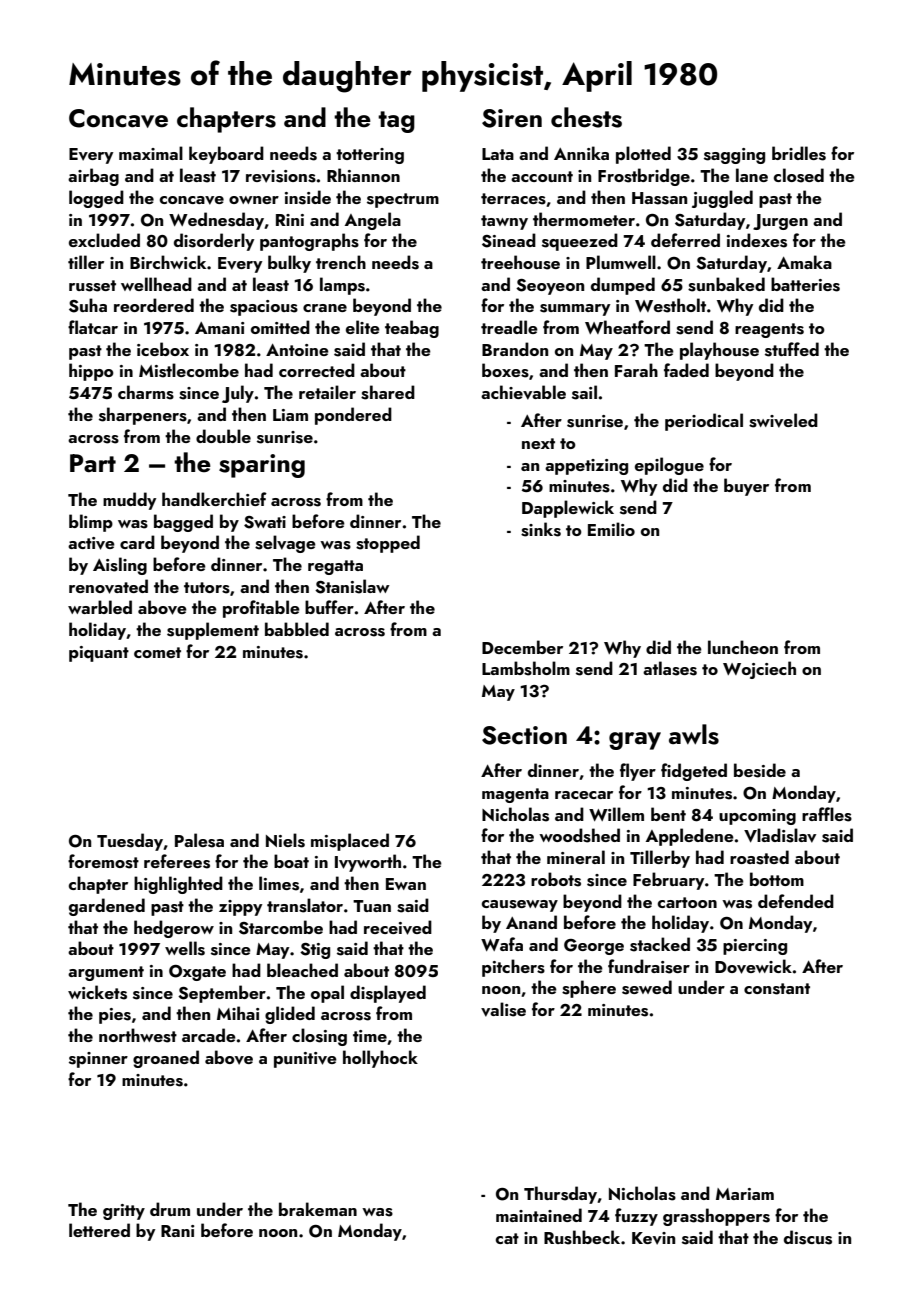  Describe the element at coordinates (177, 1231) in the page. I see `Rani` at that location.
